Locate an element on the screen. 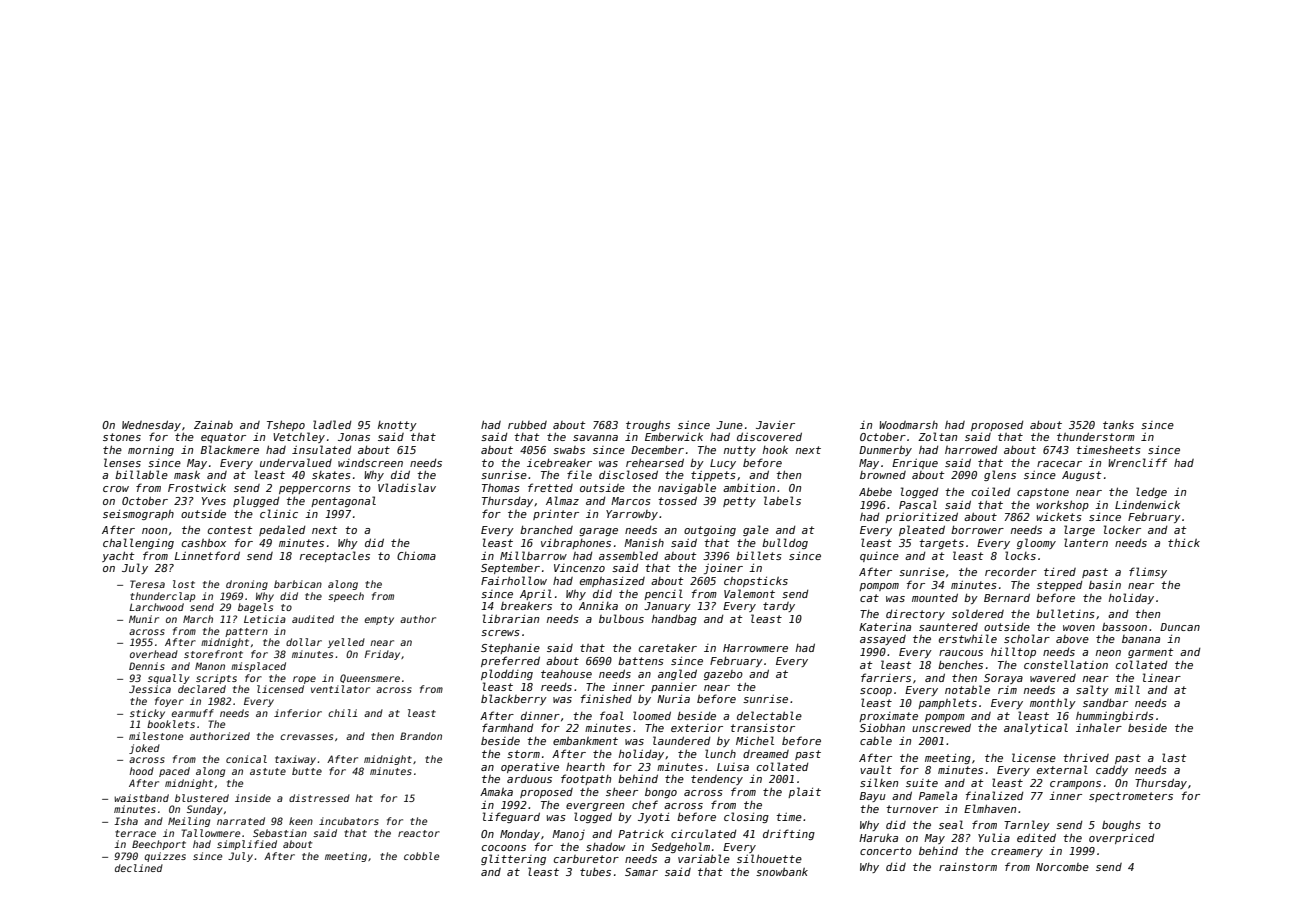  caretaker is located at coordinates (668, 648).
